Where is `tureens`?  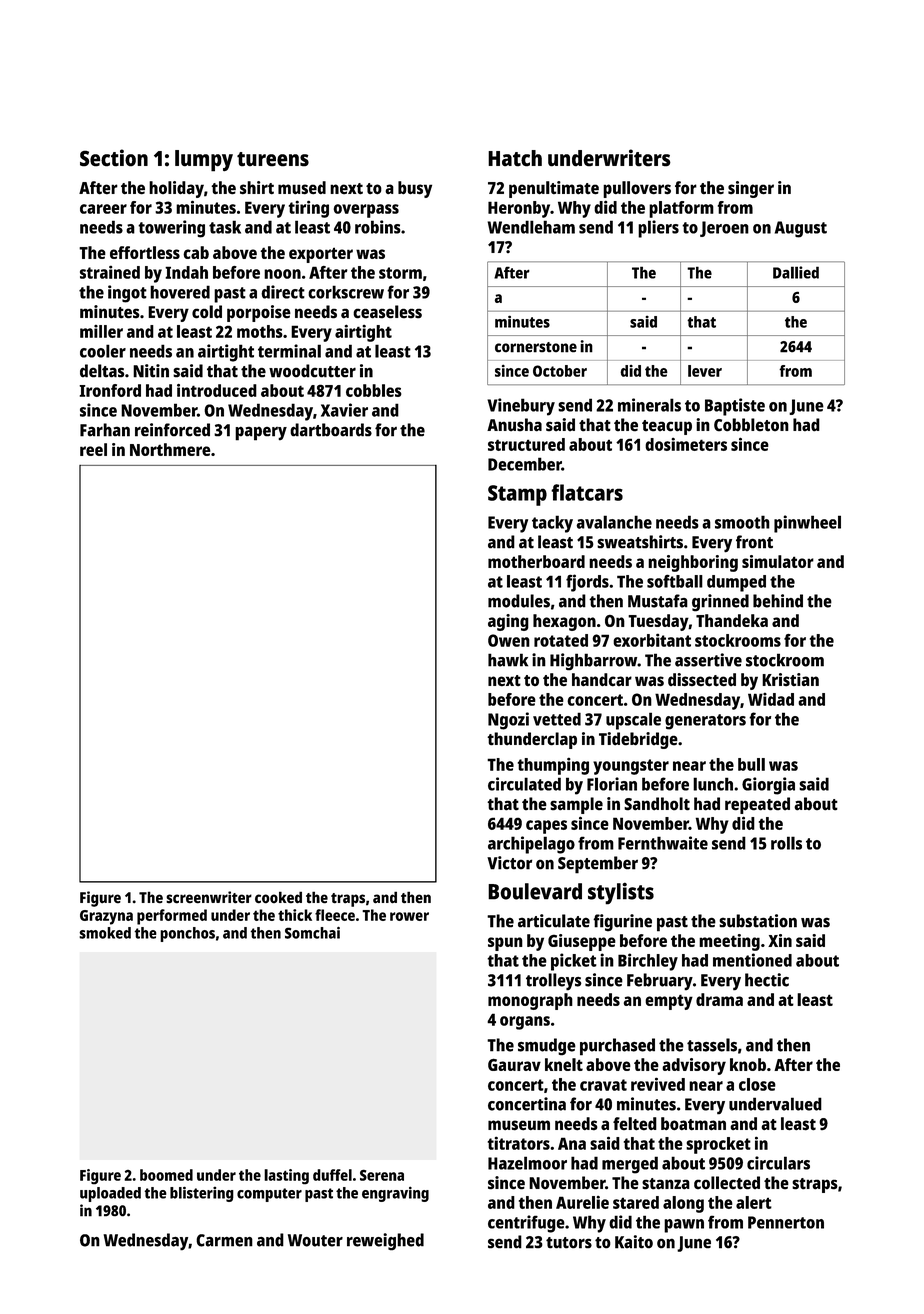
tureens is located at coordinates (273, 159).
